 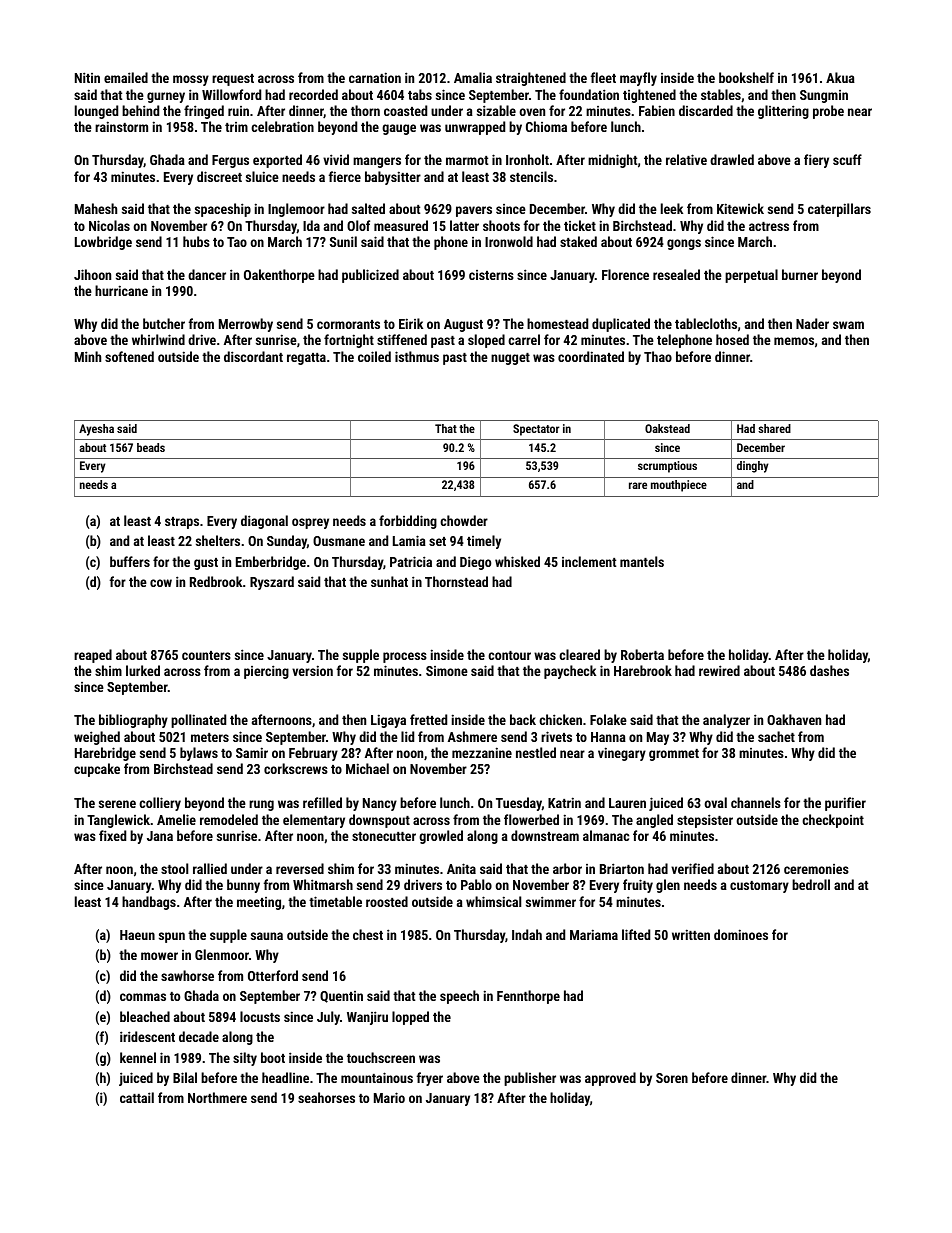 I want to click on contour, so click(x=509, y=655).
